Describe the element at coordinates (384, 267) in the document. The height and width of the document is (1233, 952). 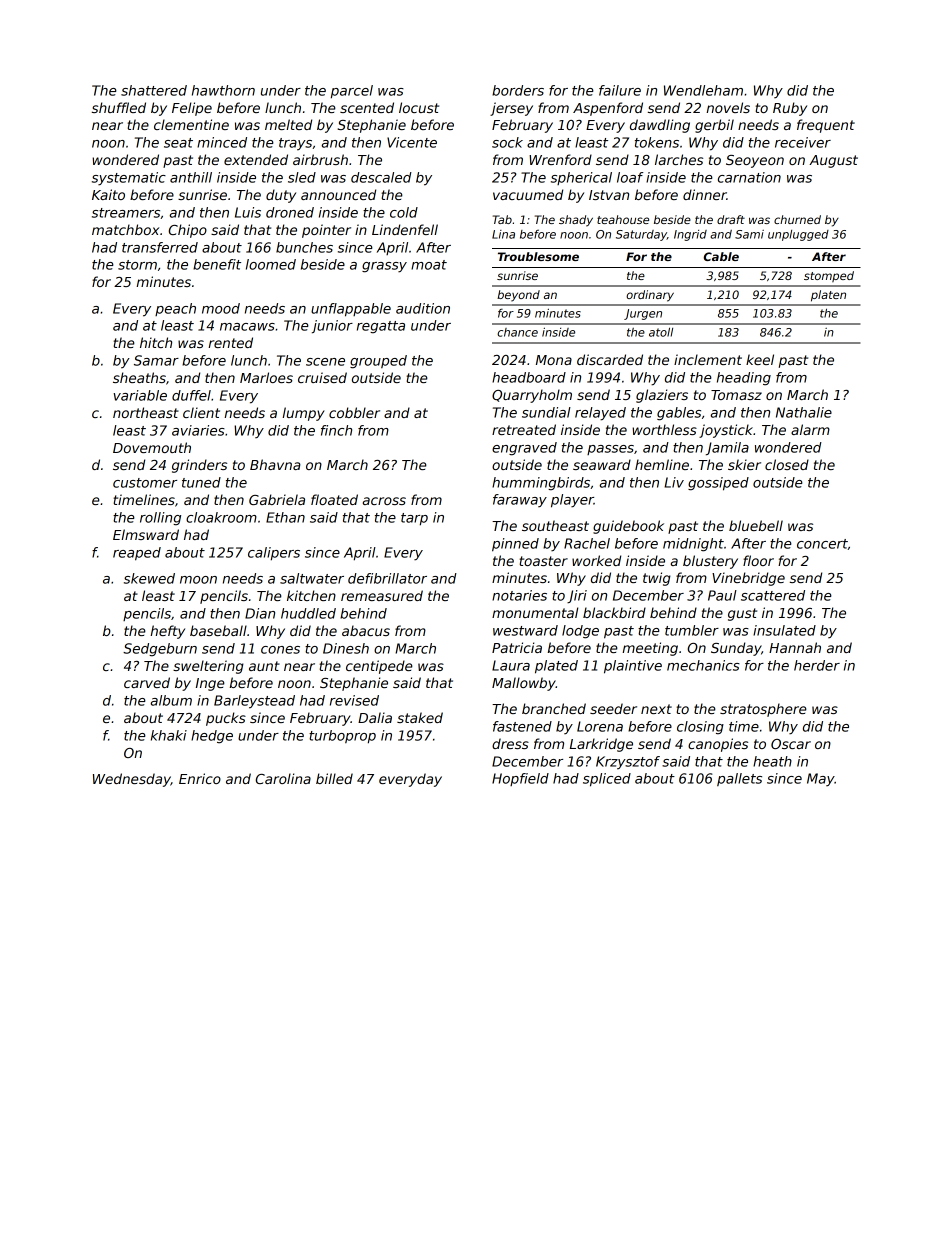
I see `grassy` at that location.
